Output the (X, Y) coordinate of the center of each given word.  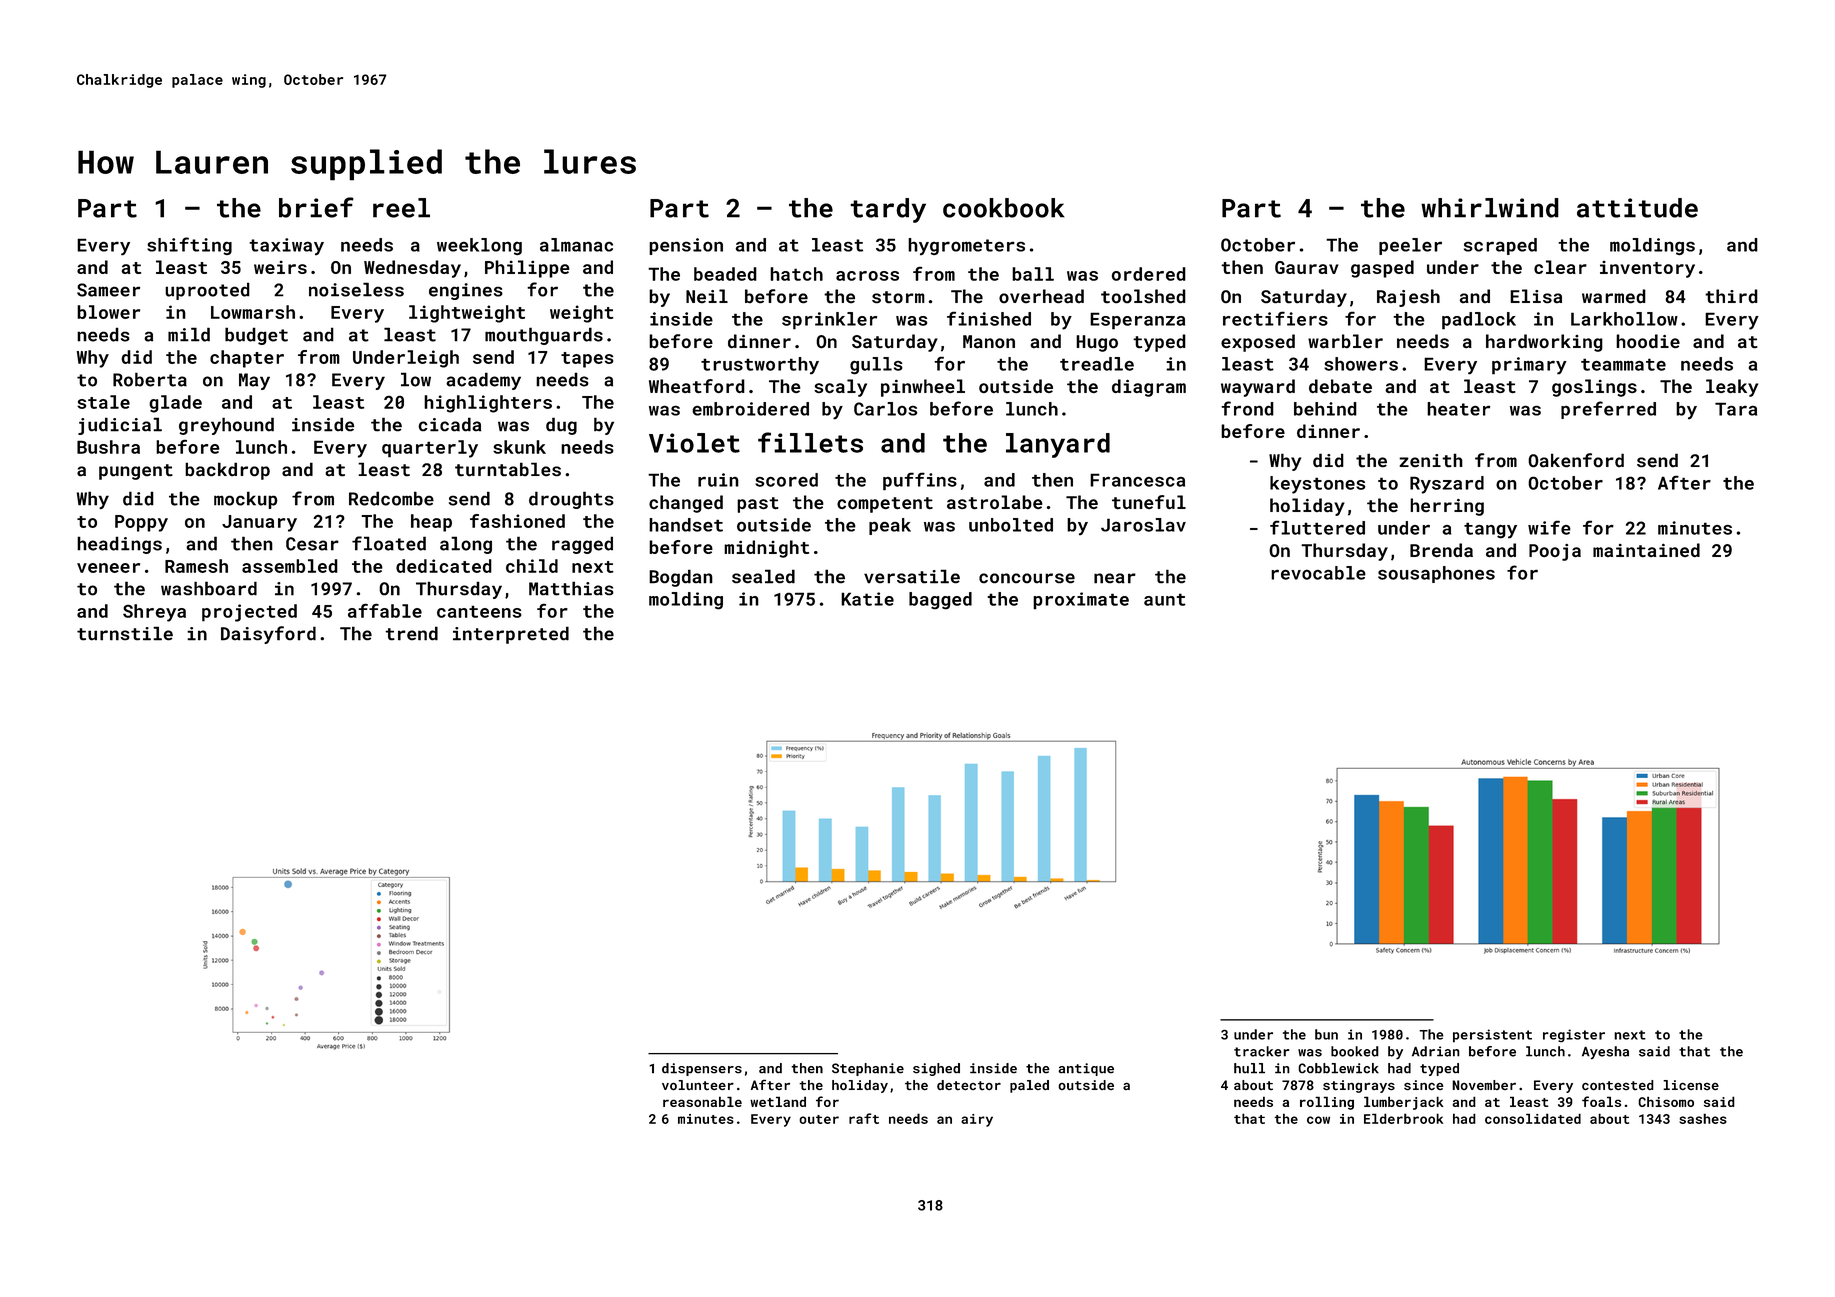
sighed (936, 1069)
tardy (888, 210)
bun (1326, 1034)
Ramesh (196, 566)
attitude (1637, 208)
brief (316, 207)
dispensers (702, 1069)
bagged (940, 600)
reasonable (702, 1101)
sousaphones (1436, 574)
